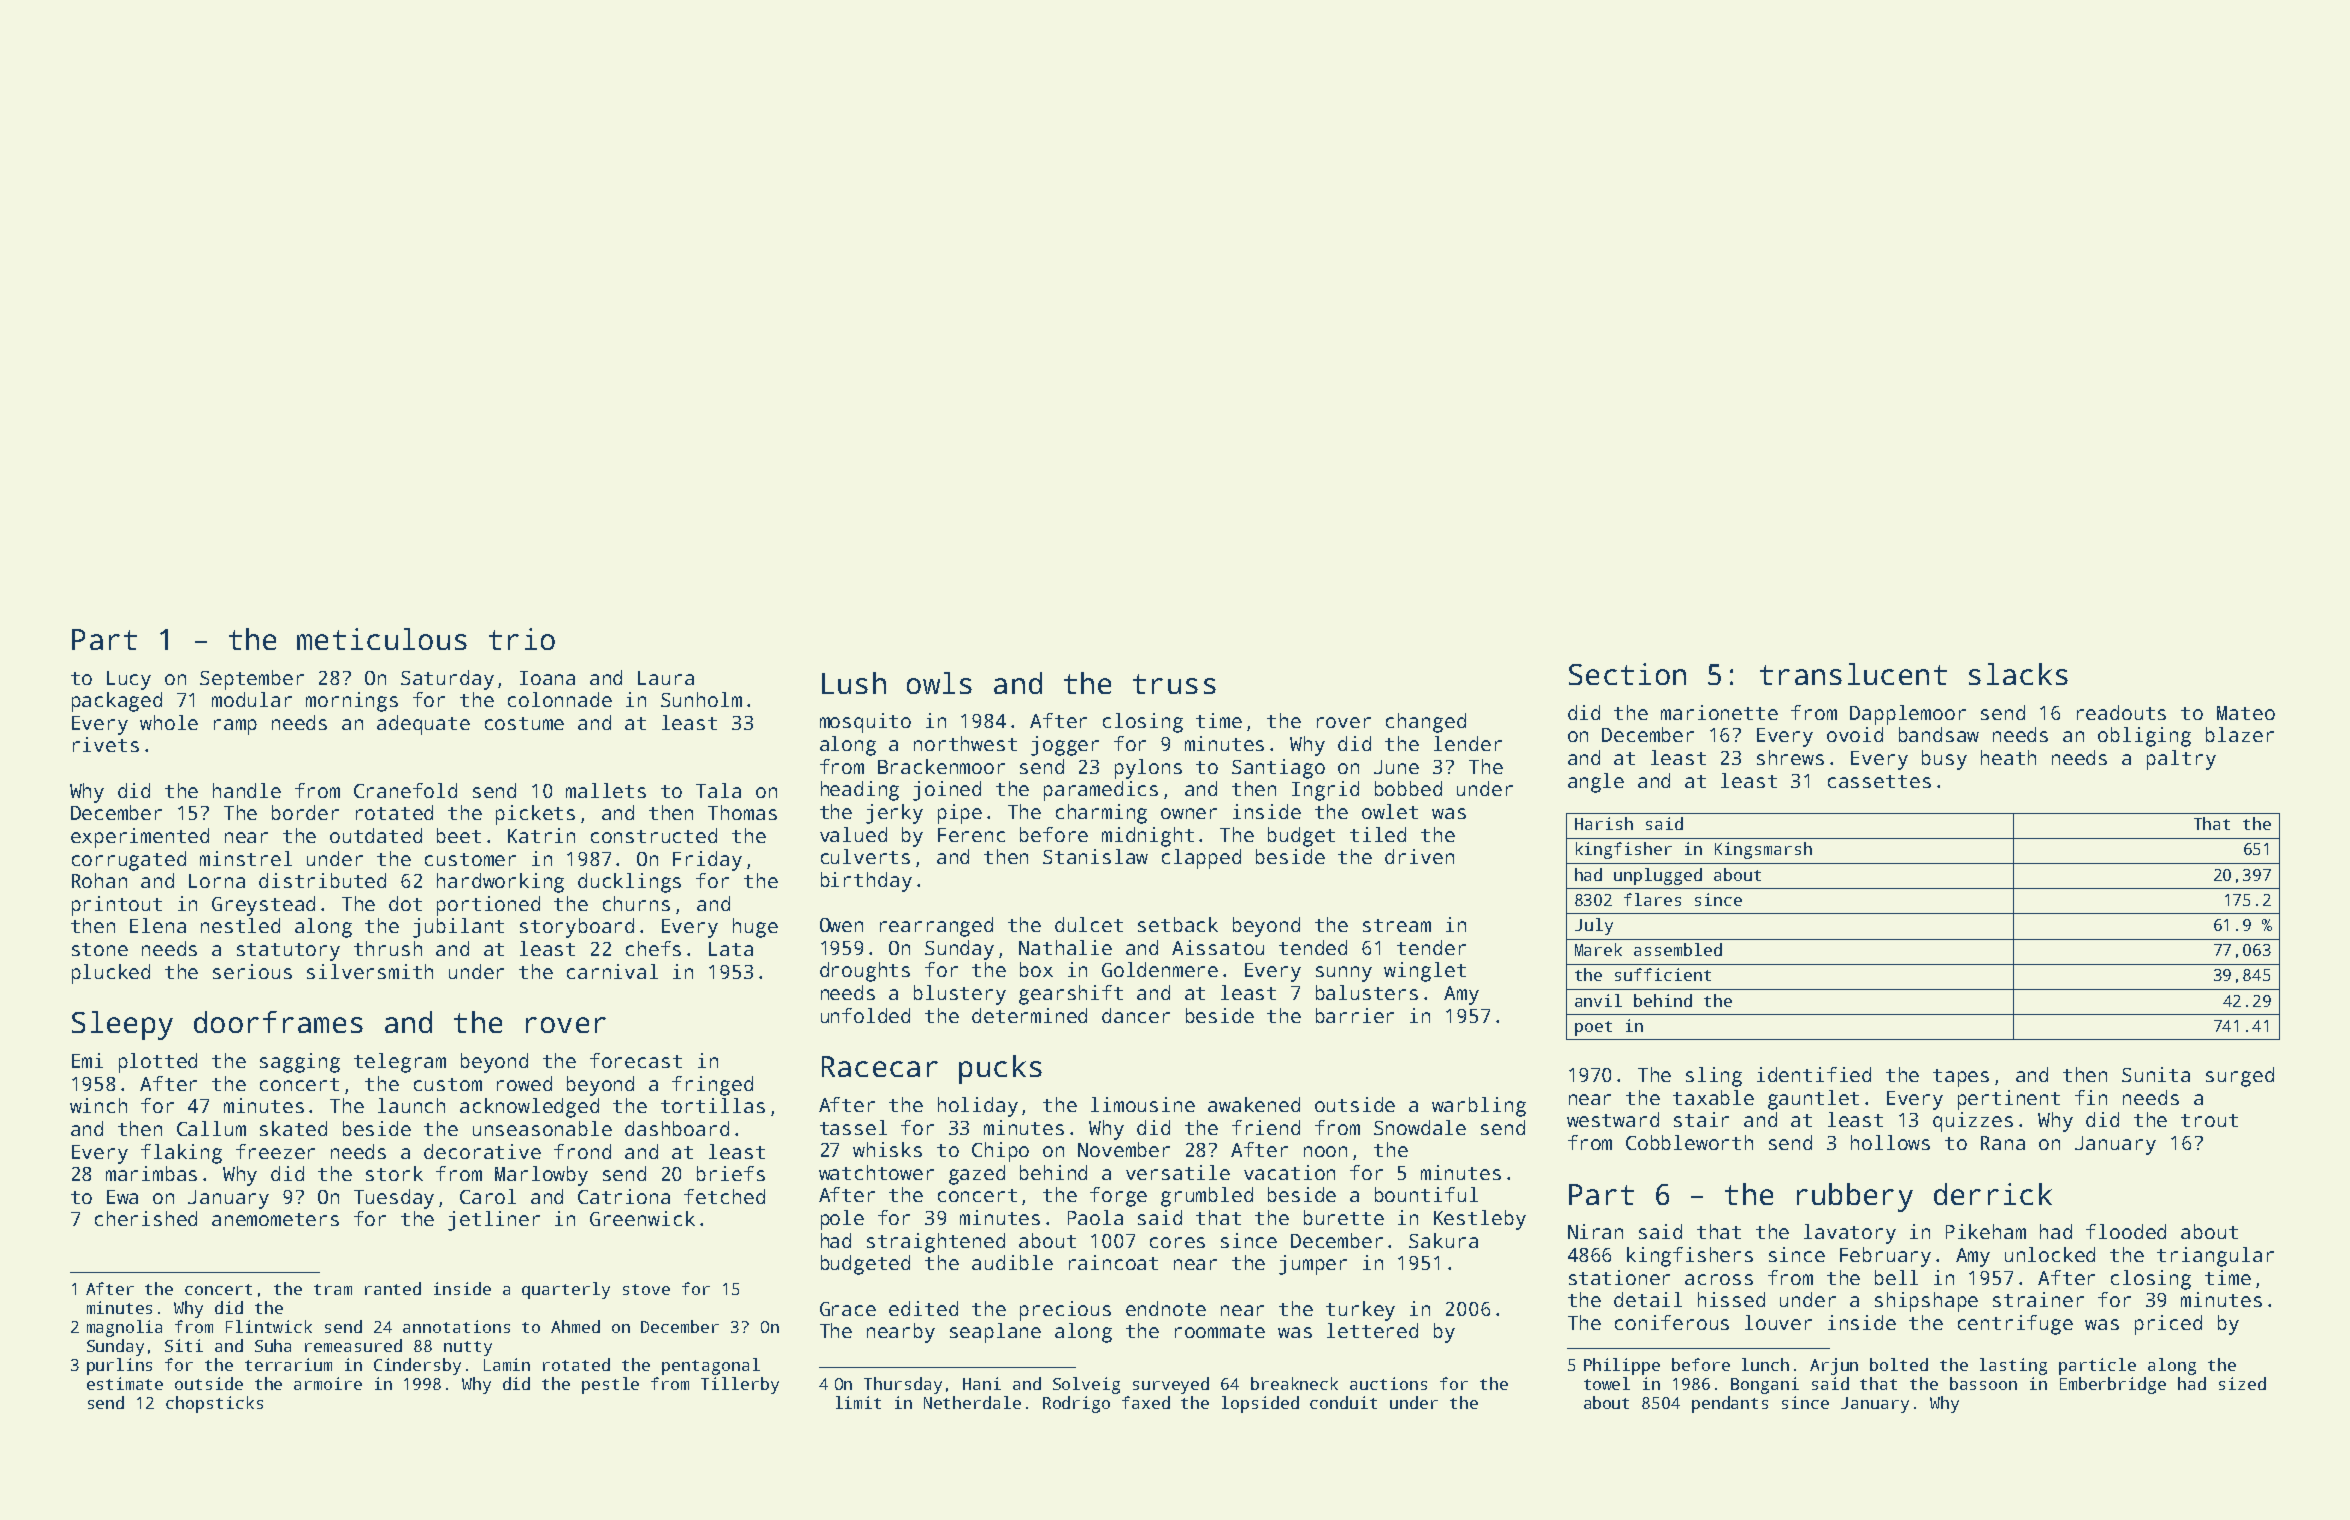  What do you see at coordinates (122, 1025) in the page?
I see `Sleepy` at bounding box center [122, 1025].
